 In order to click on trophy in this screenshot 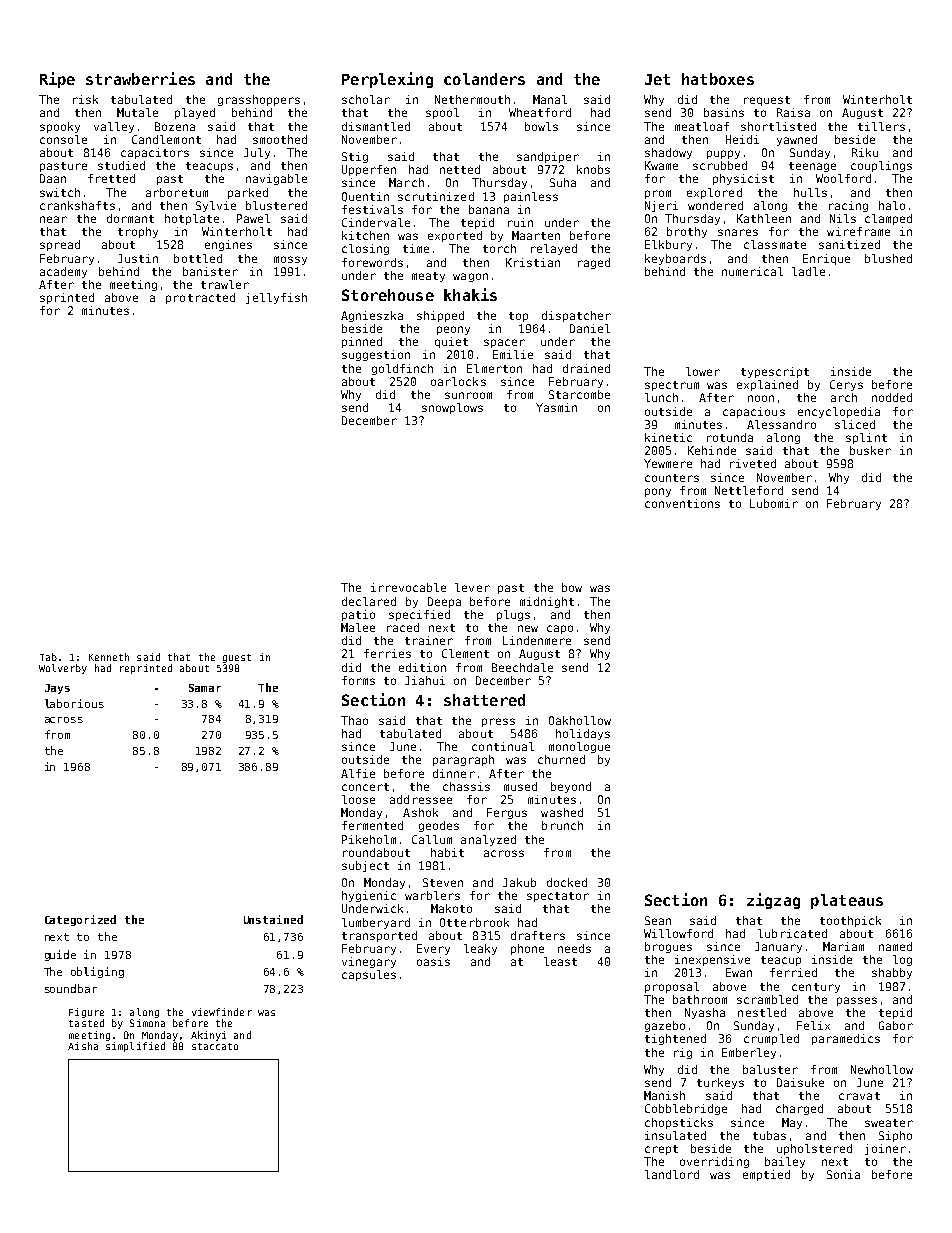, I will do `click(138, 232)`.
